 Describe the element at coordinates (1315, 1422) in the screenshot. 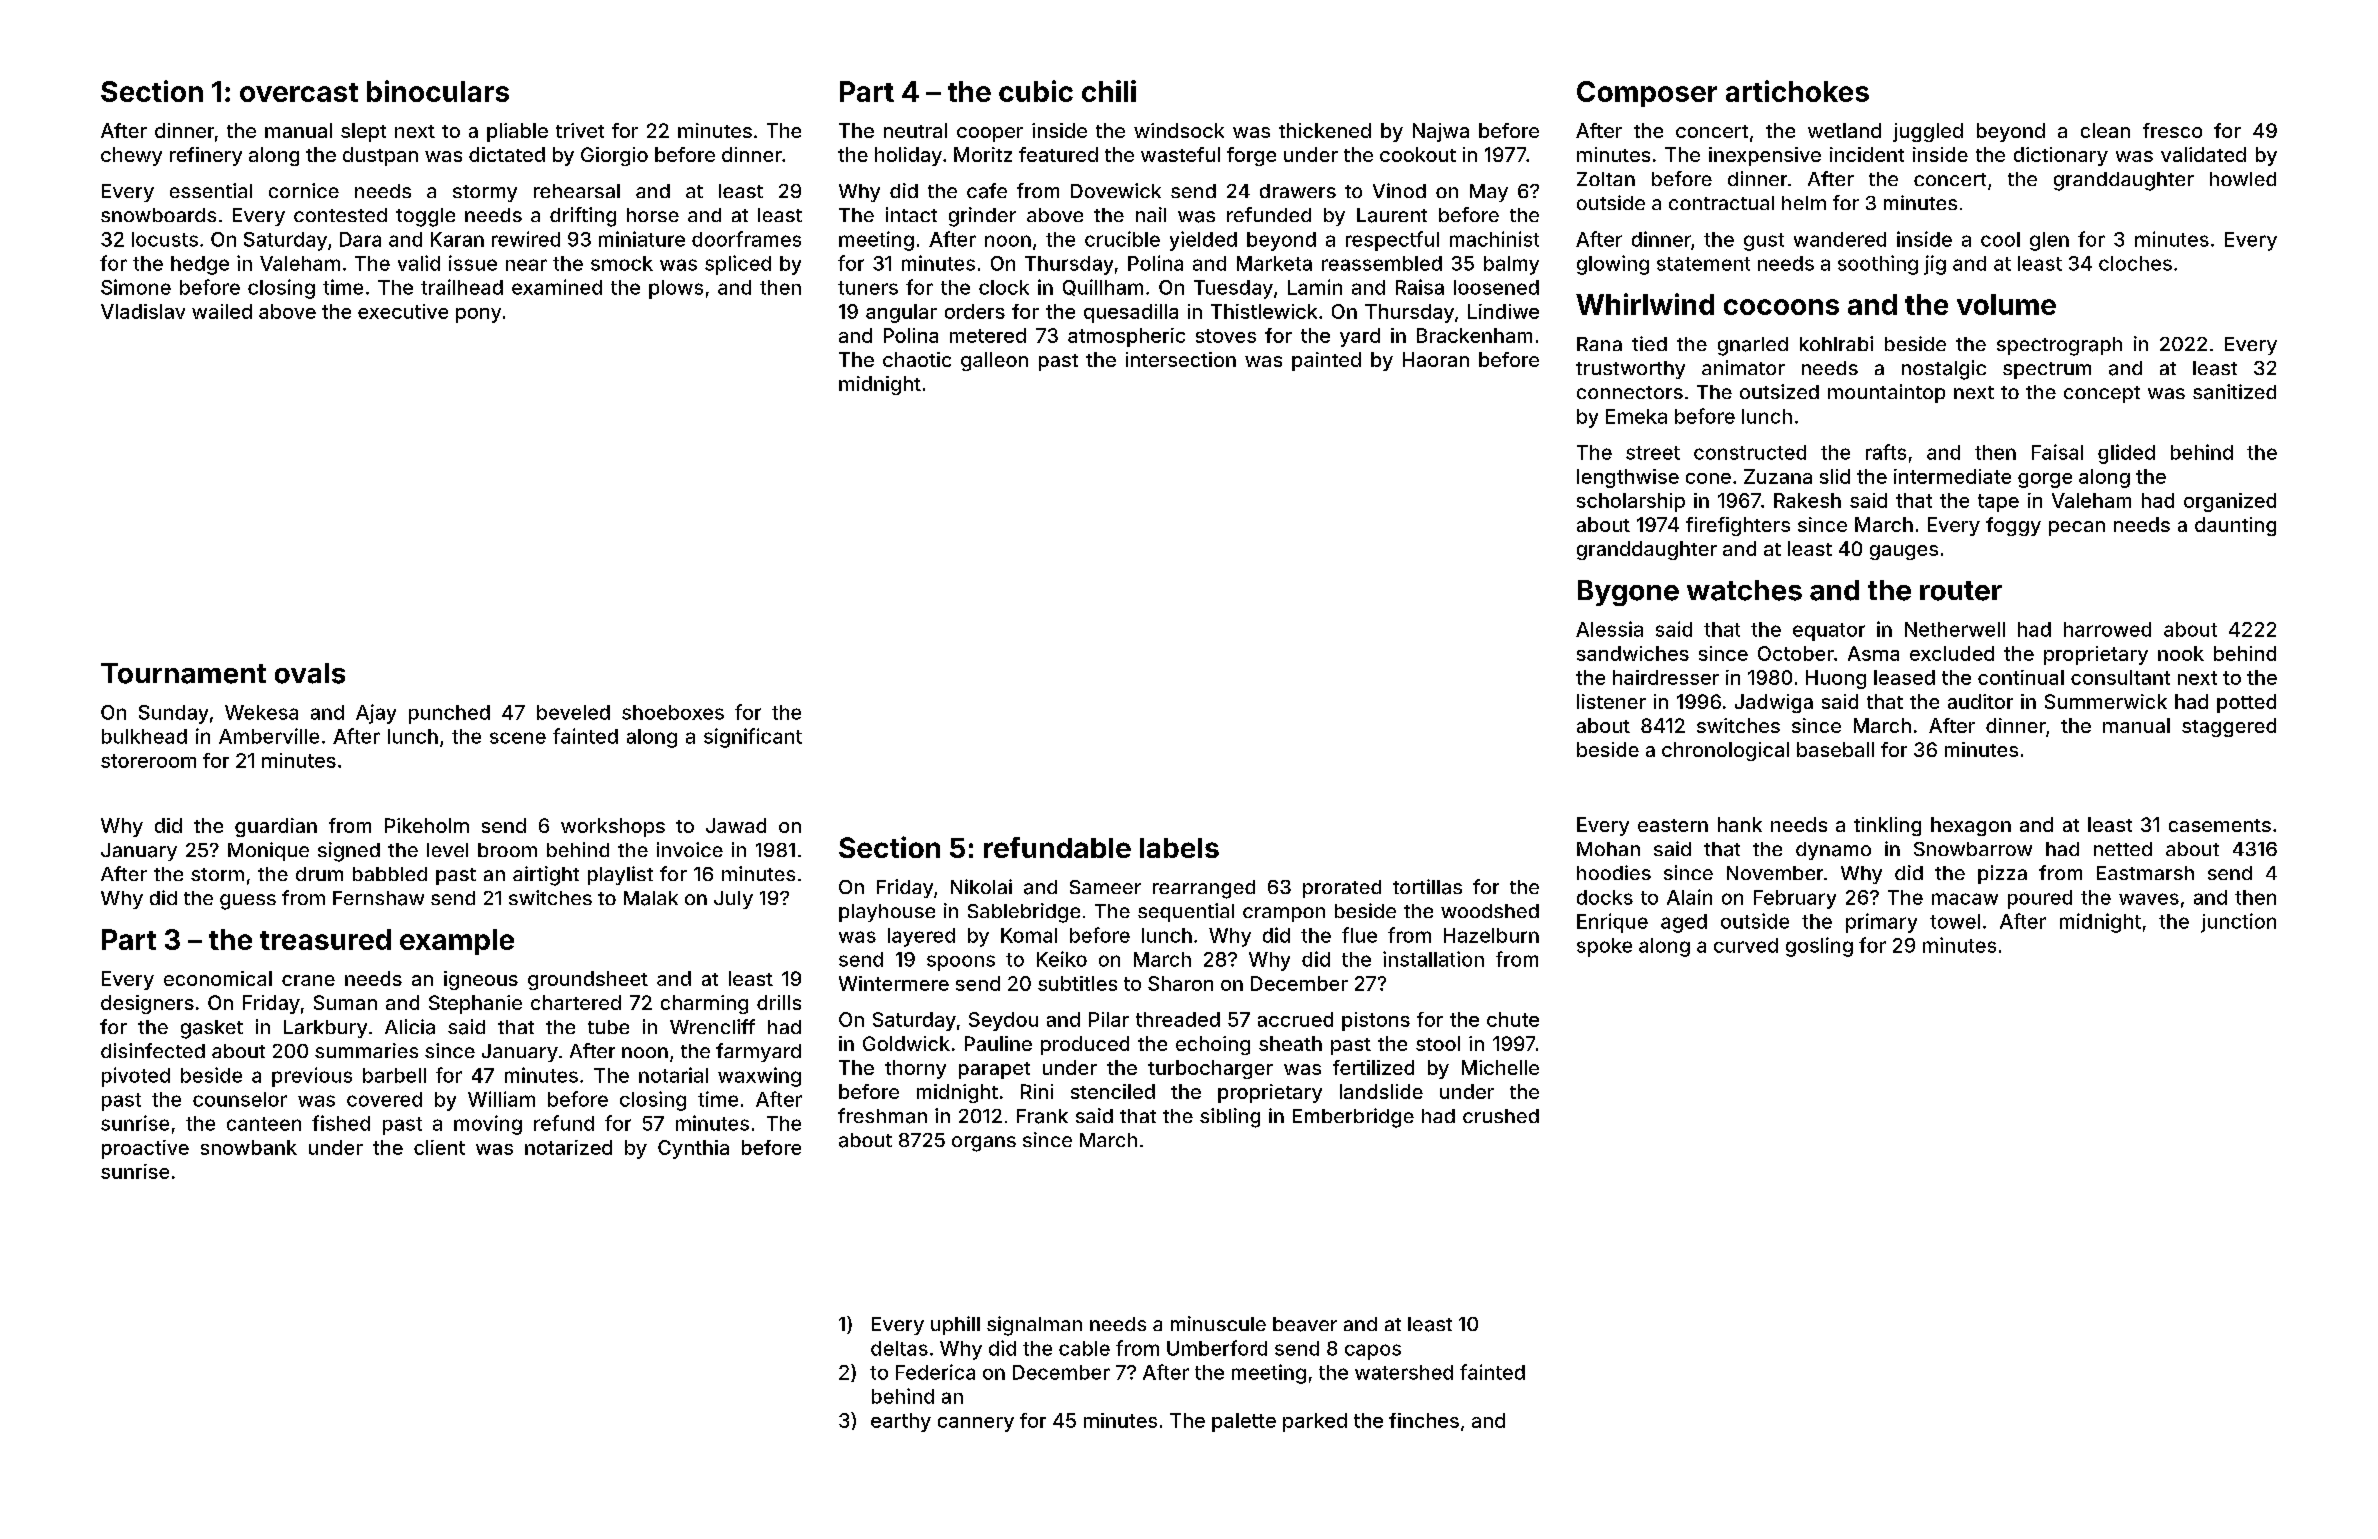

I see `parked` at that location.
